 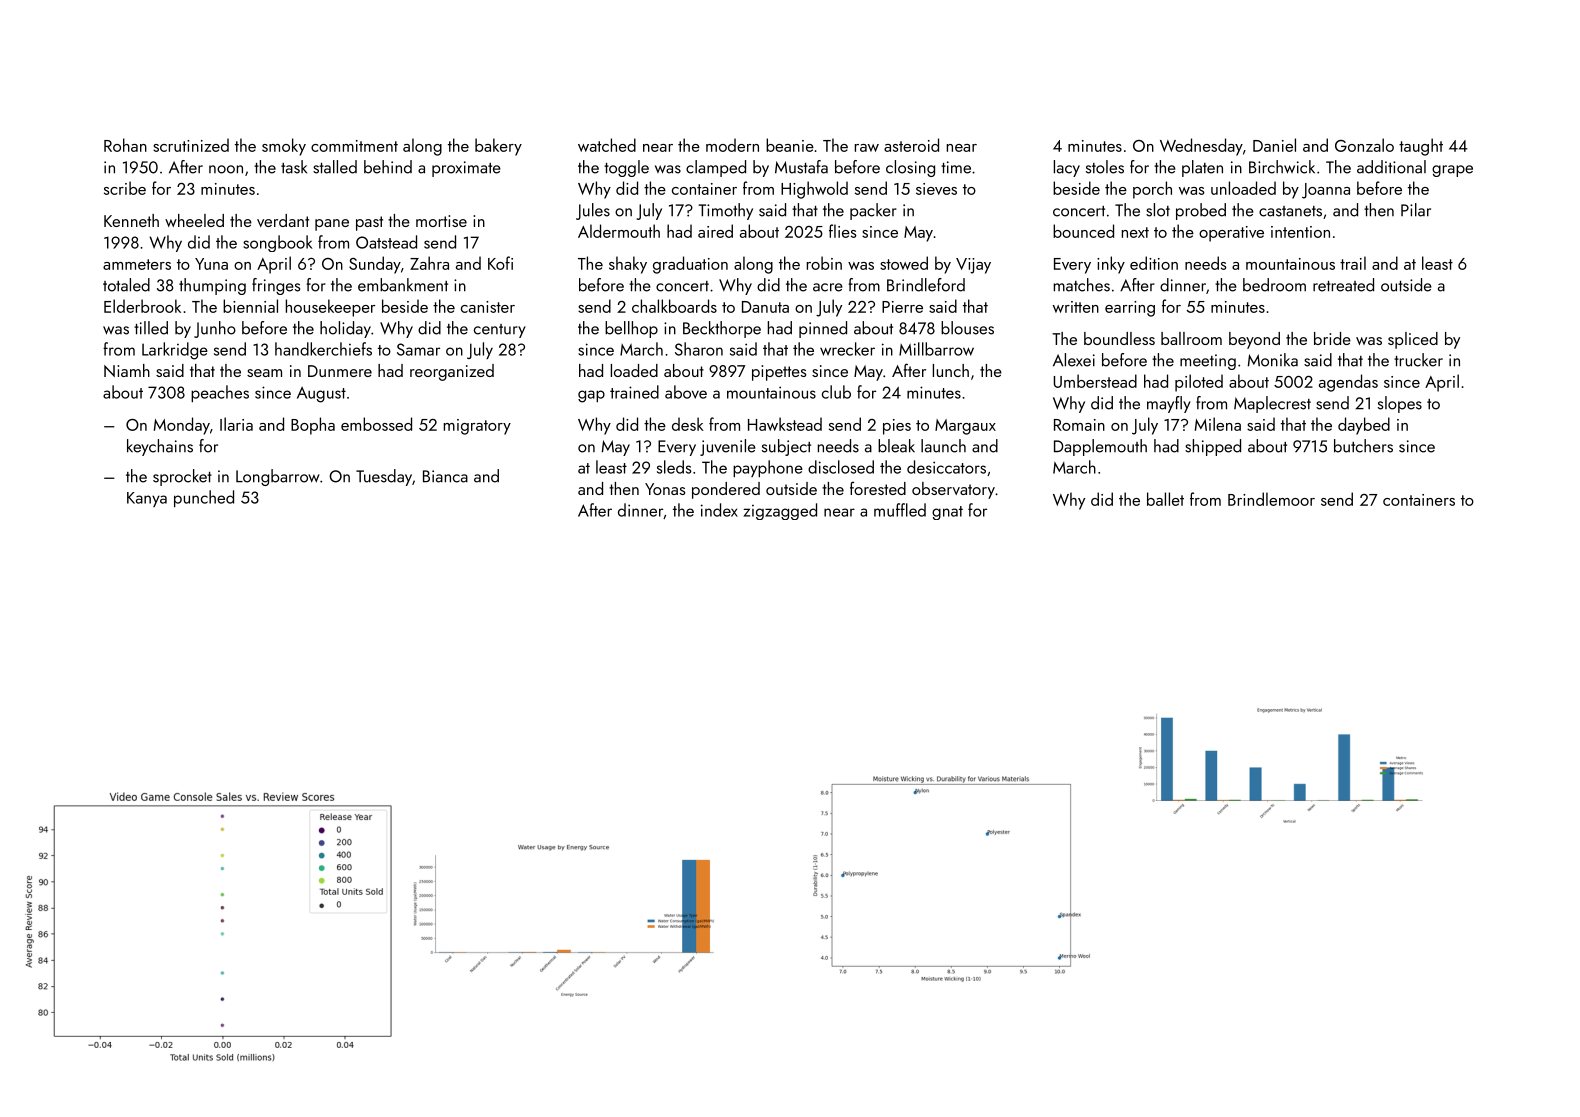 I want to click on lunch, so click(x=951, y=370).
